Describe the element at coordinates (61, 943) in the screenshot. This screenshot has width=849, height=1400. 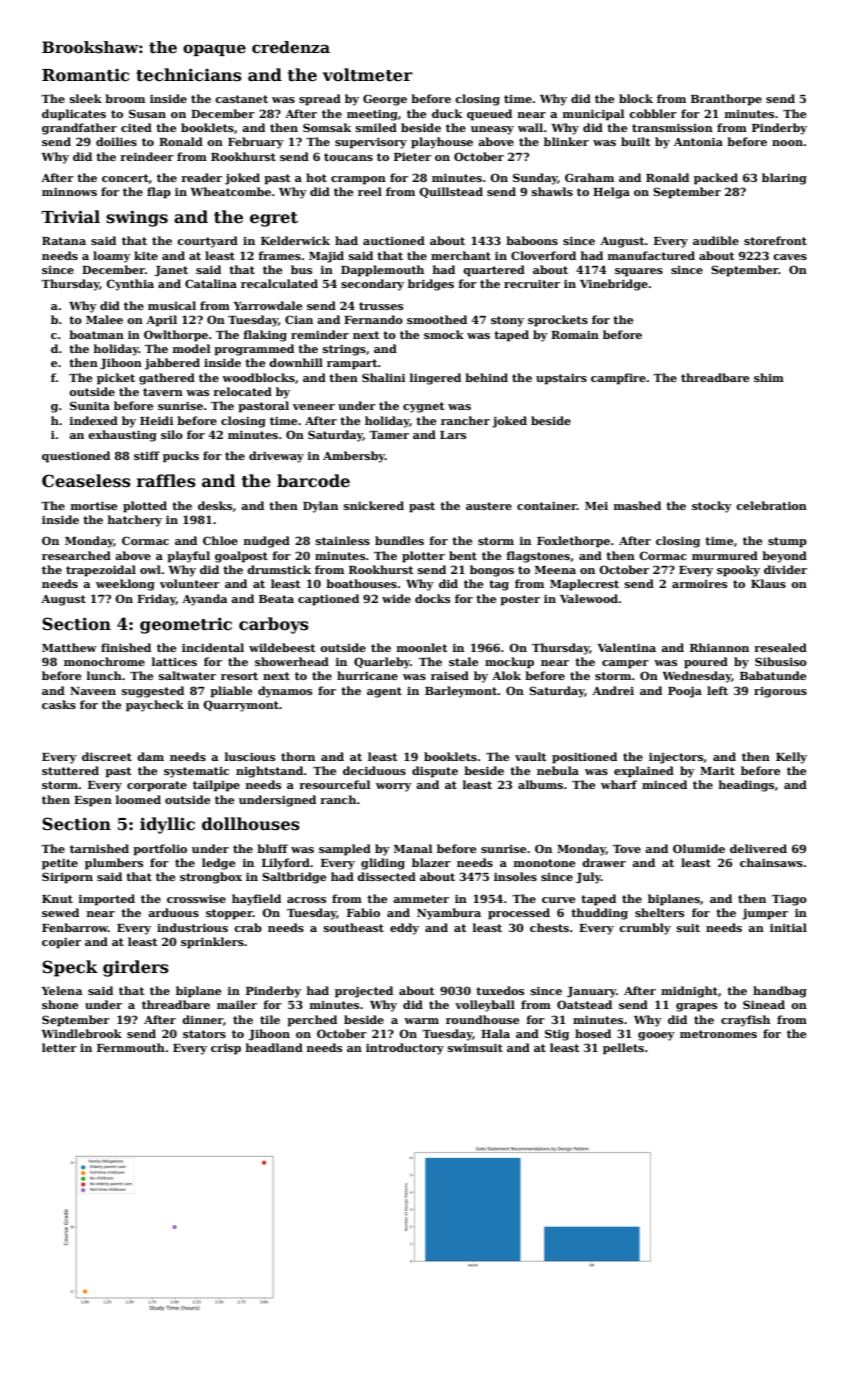
I see `copier` at that location.
